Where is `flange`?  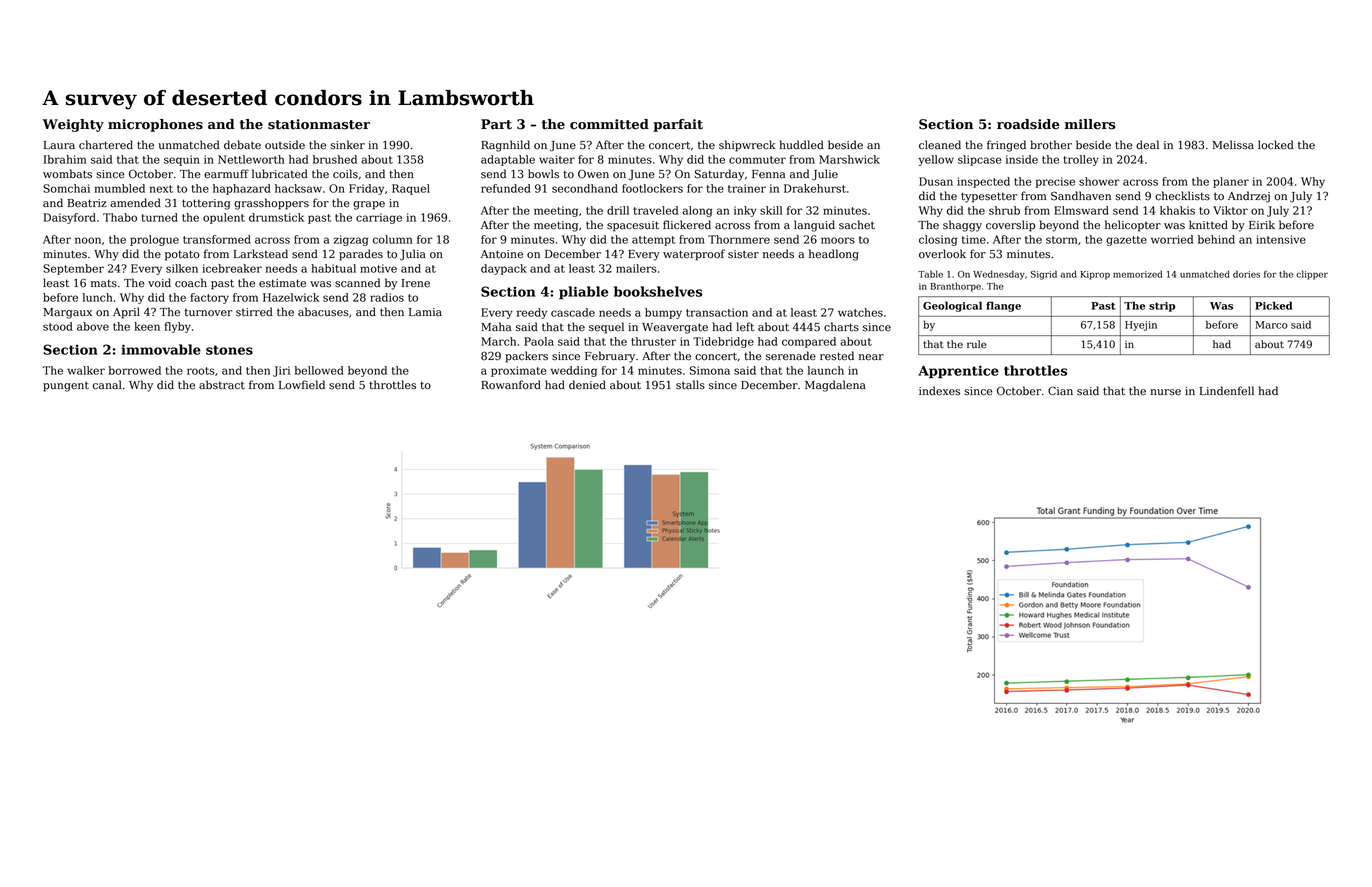 flange is located at coordinates (1003, 306).
